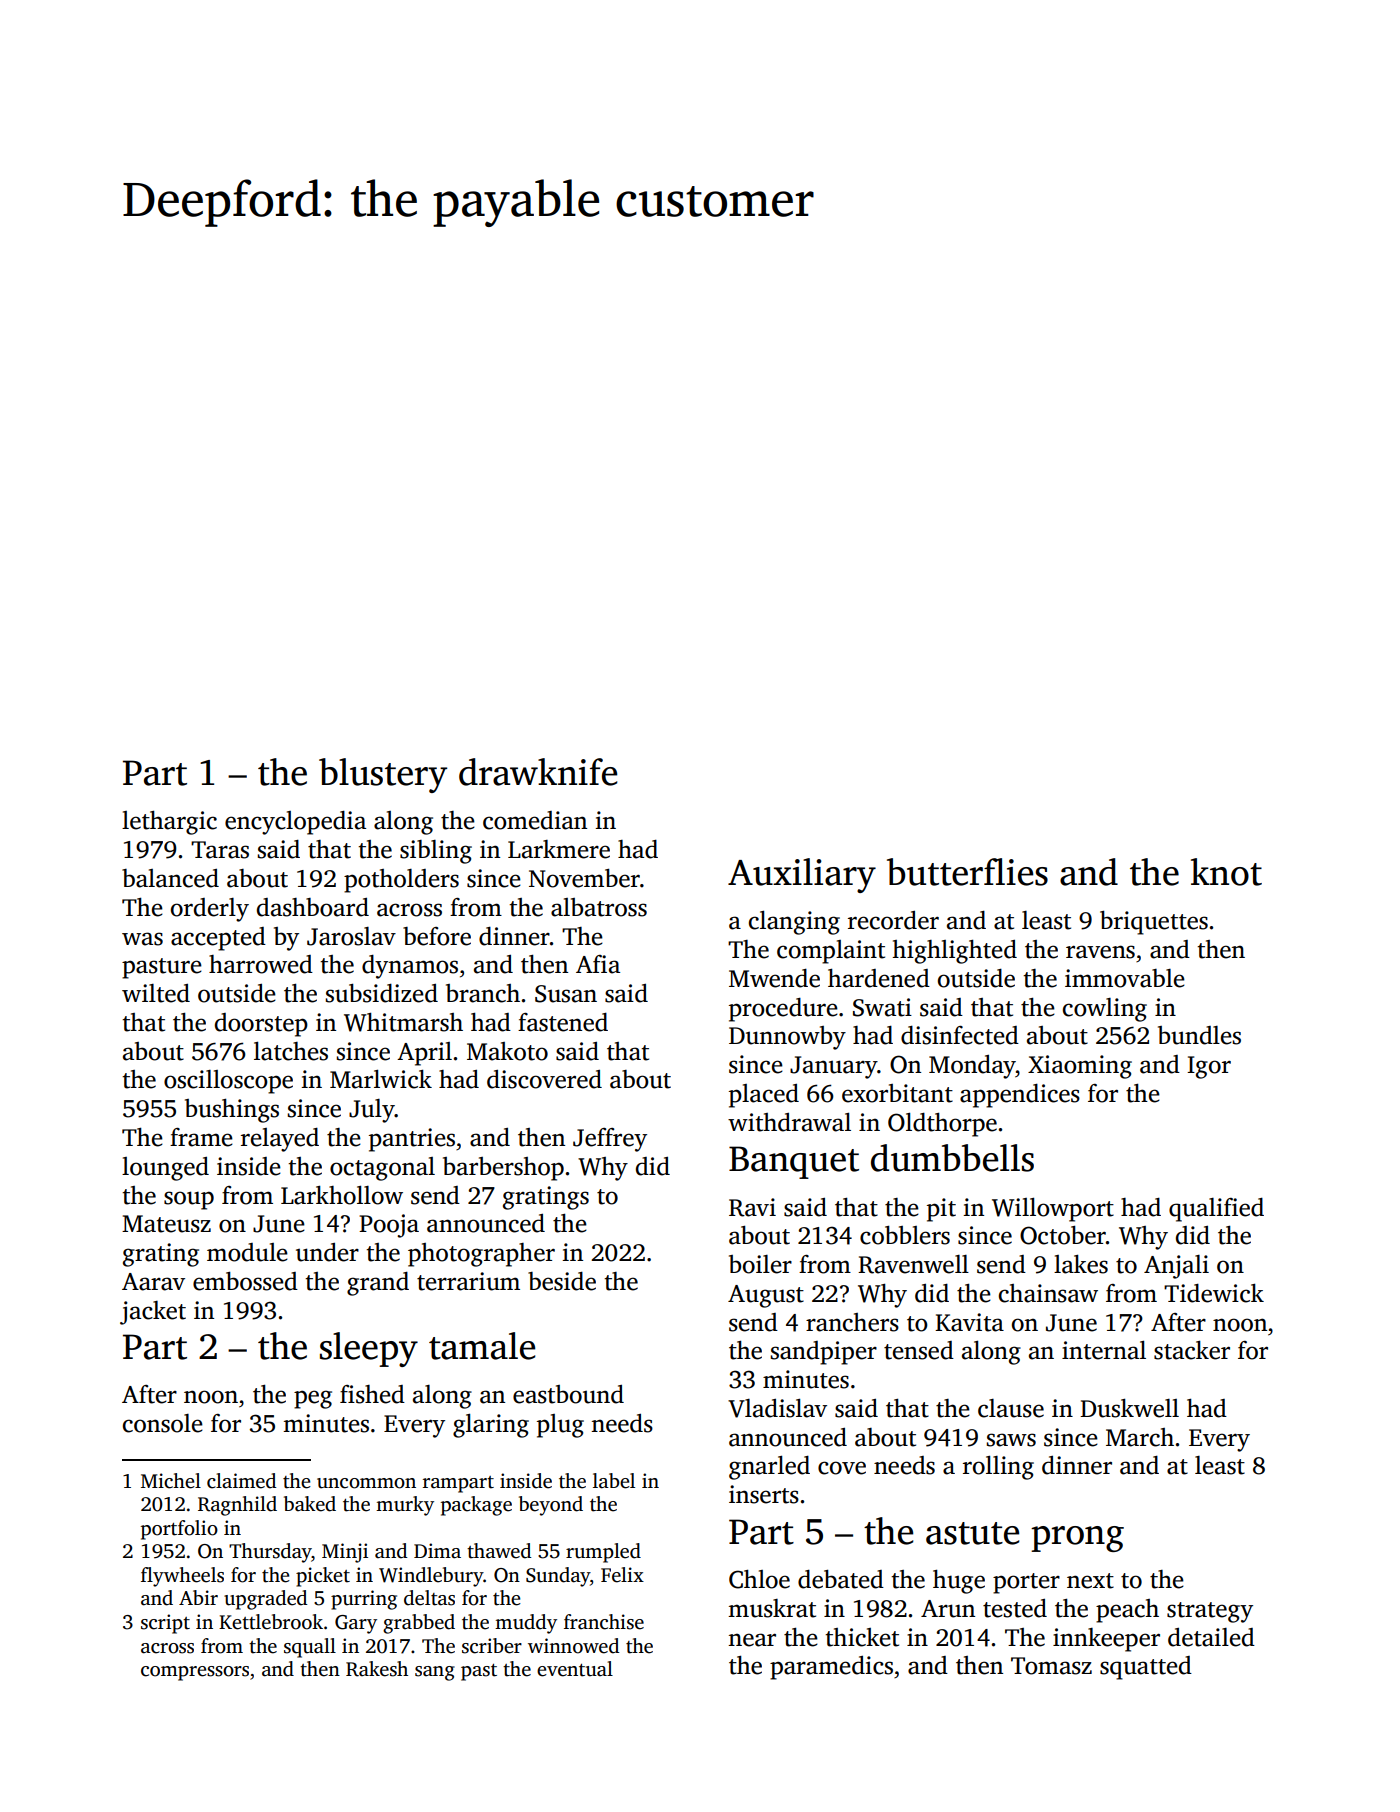  What do you see at coordinates (575, 1669) in the page?
I see `eventual` at bounding box center [575, 1669].
